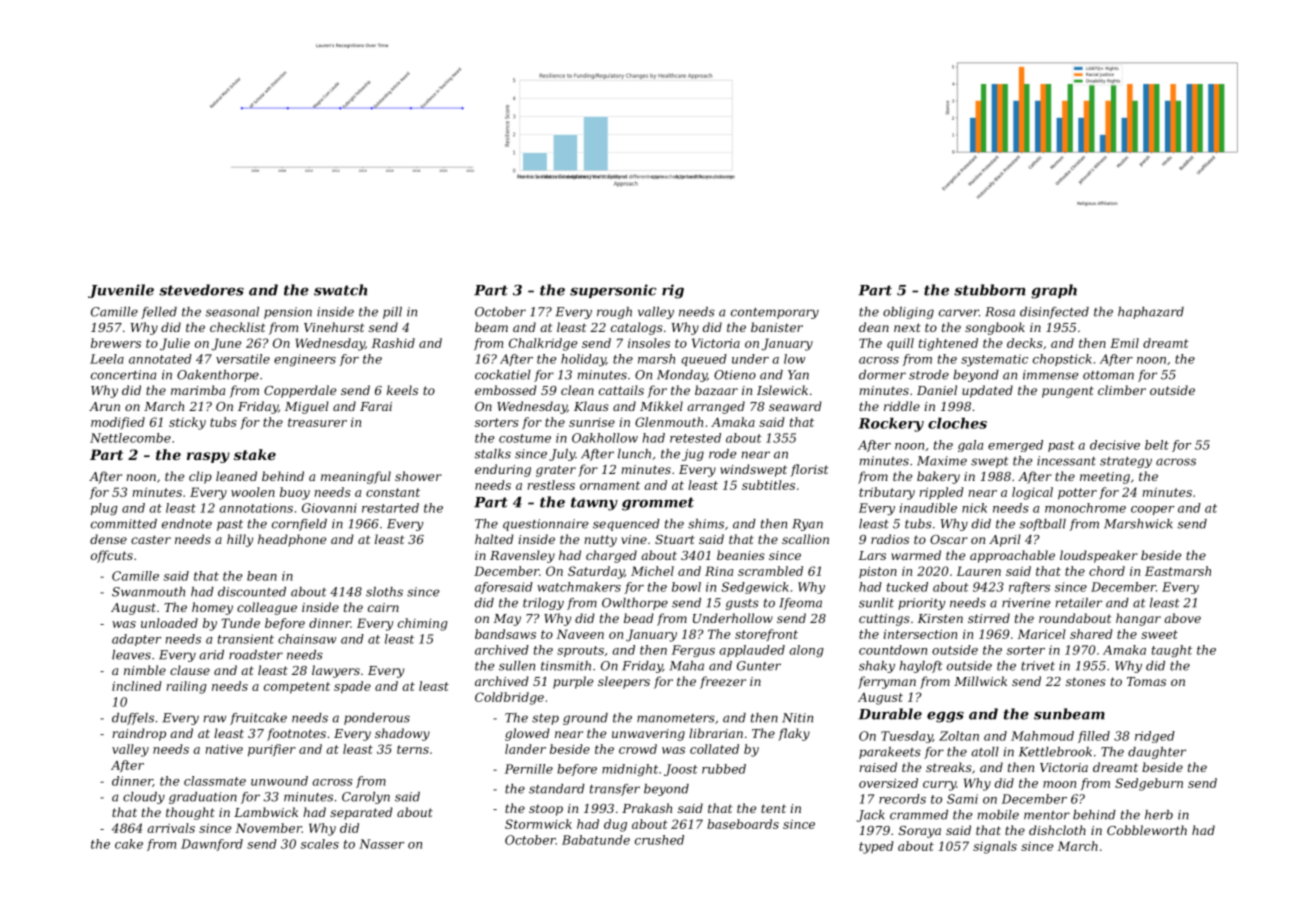 The width and height of the screenshot is (1308, 924). Describe the element at coordinates (118, 423) in the screenshot. I see `modified` at that location.
